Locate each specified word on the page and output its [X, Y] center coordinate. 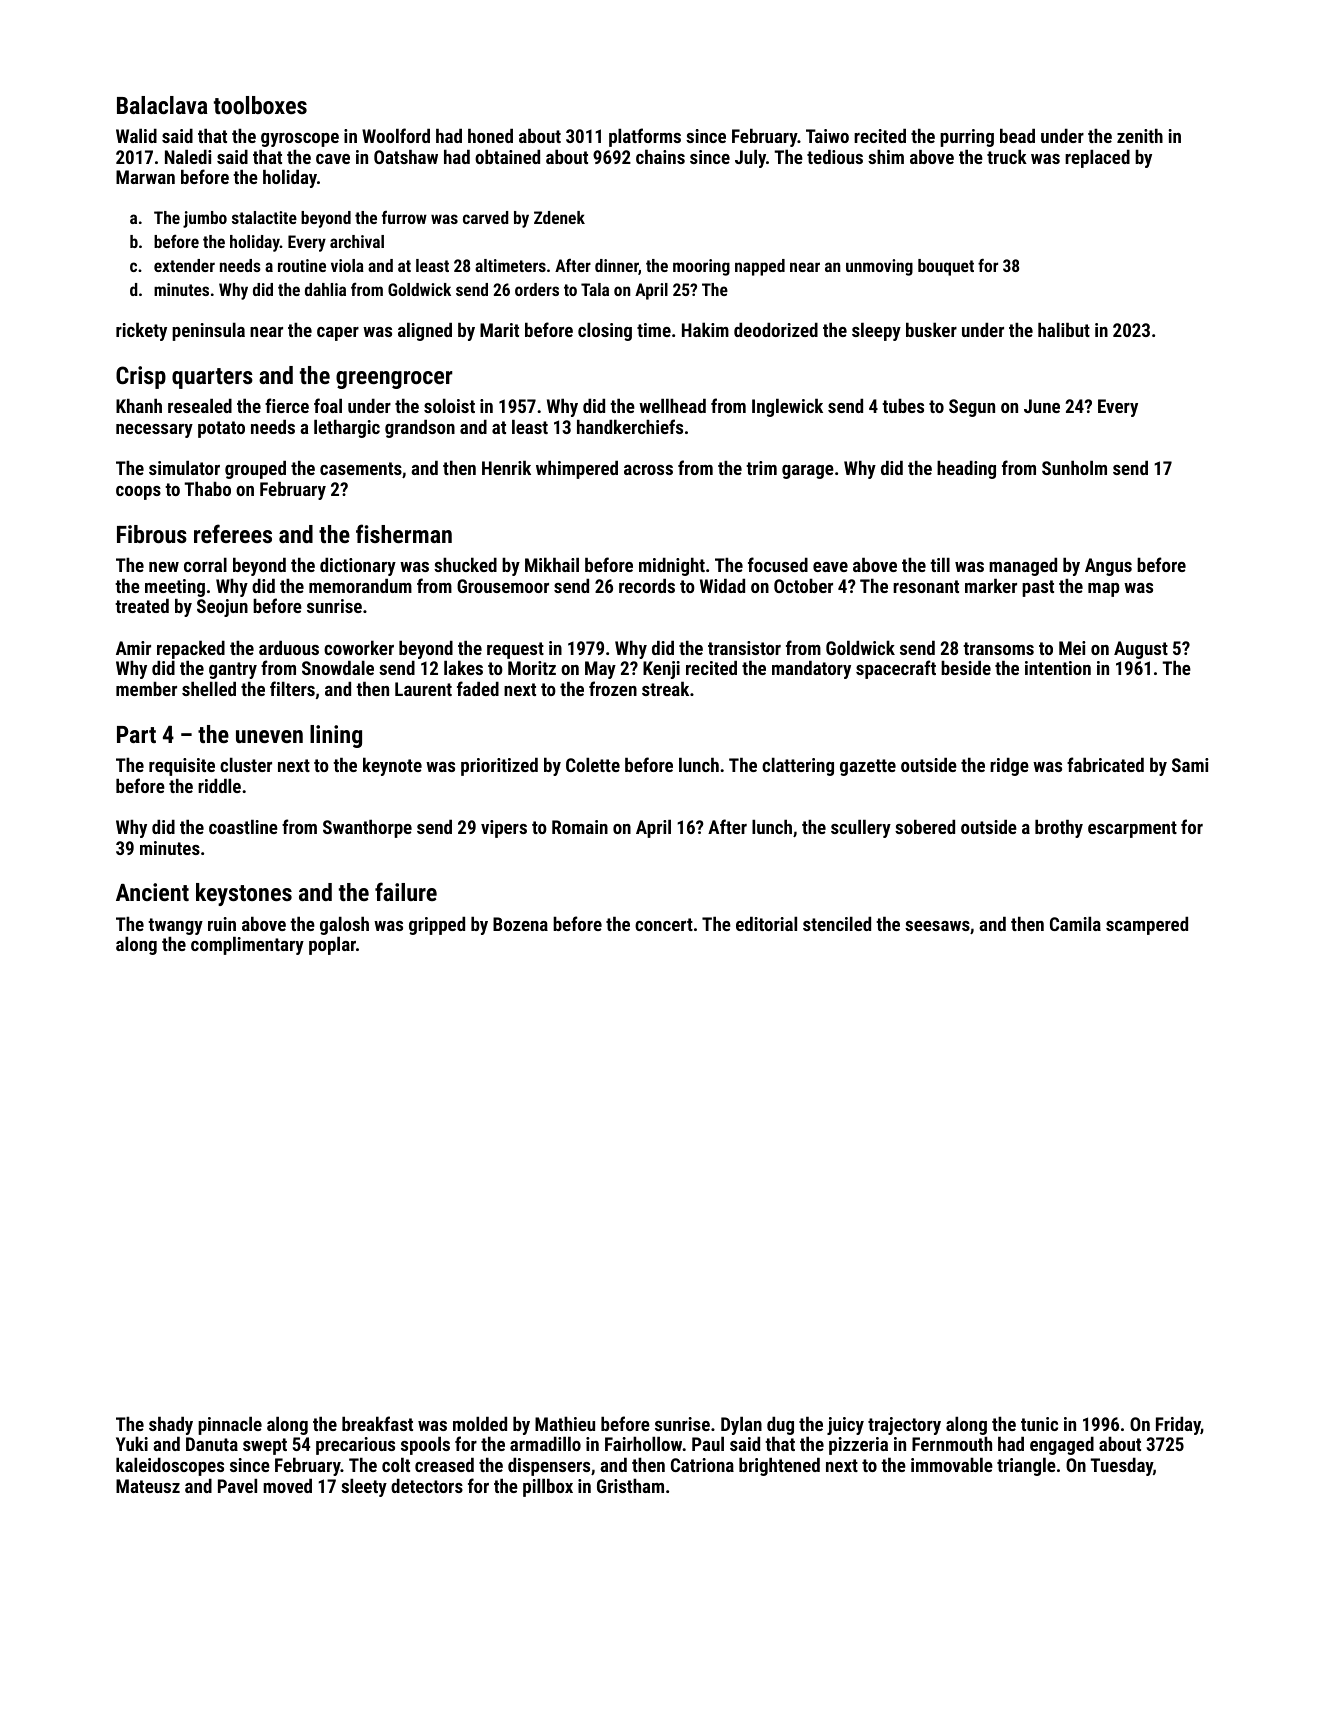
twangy [175, 927]
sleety [364, 1487]
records [647, 585]
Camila [1075, 923]
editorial [766, 923]
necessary [154, 431]
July [750, 158]
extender [184, 265]
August [1141, 650]
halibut [1064, 329]
